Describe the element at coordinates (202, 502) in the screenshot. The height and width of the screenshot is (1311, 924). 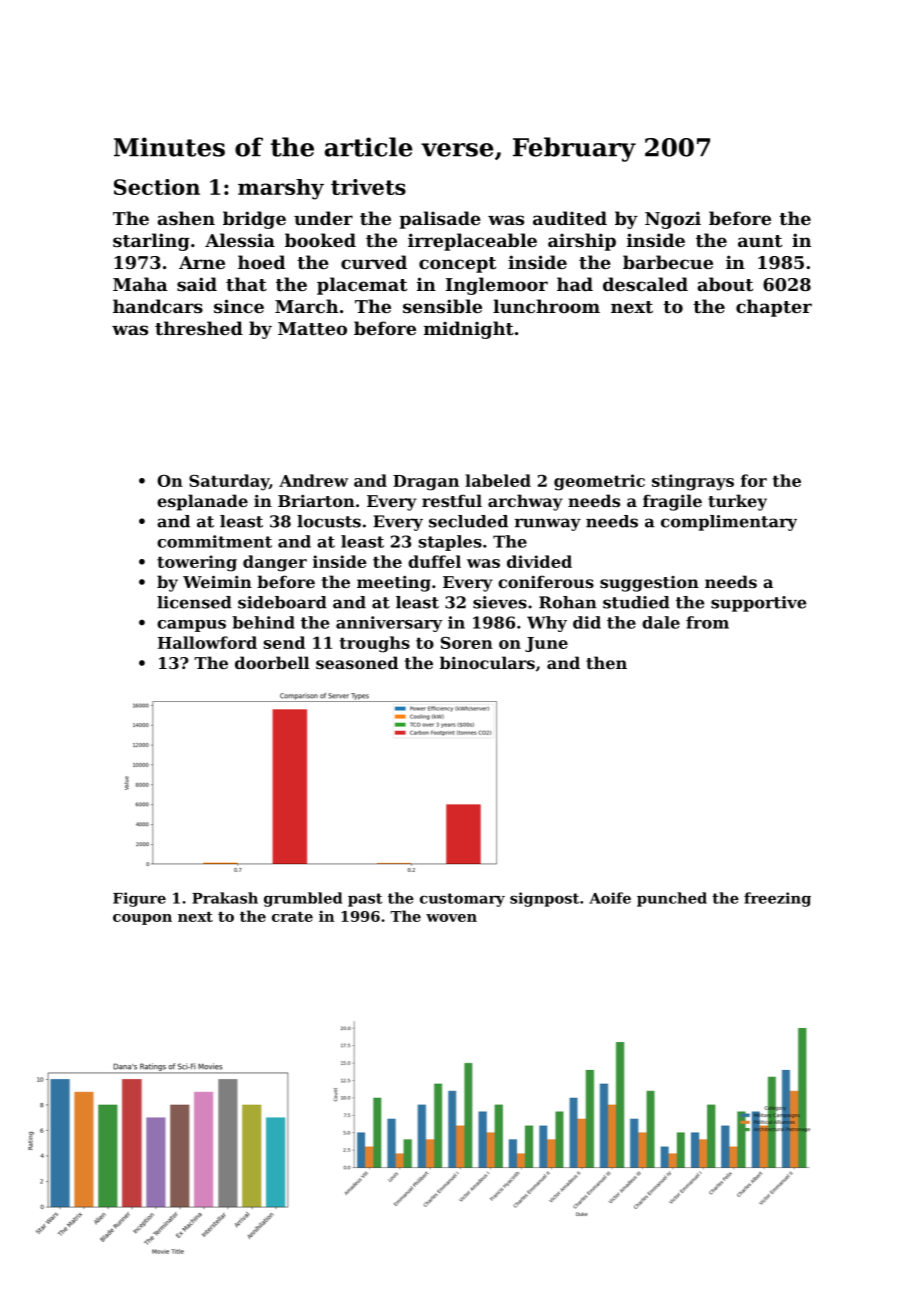
I see `esplanade` at that location.
